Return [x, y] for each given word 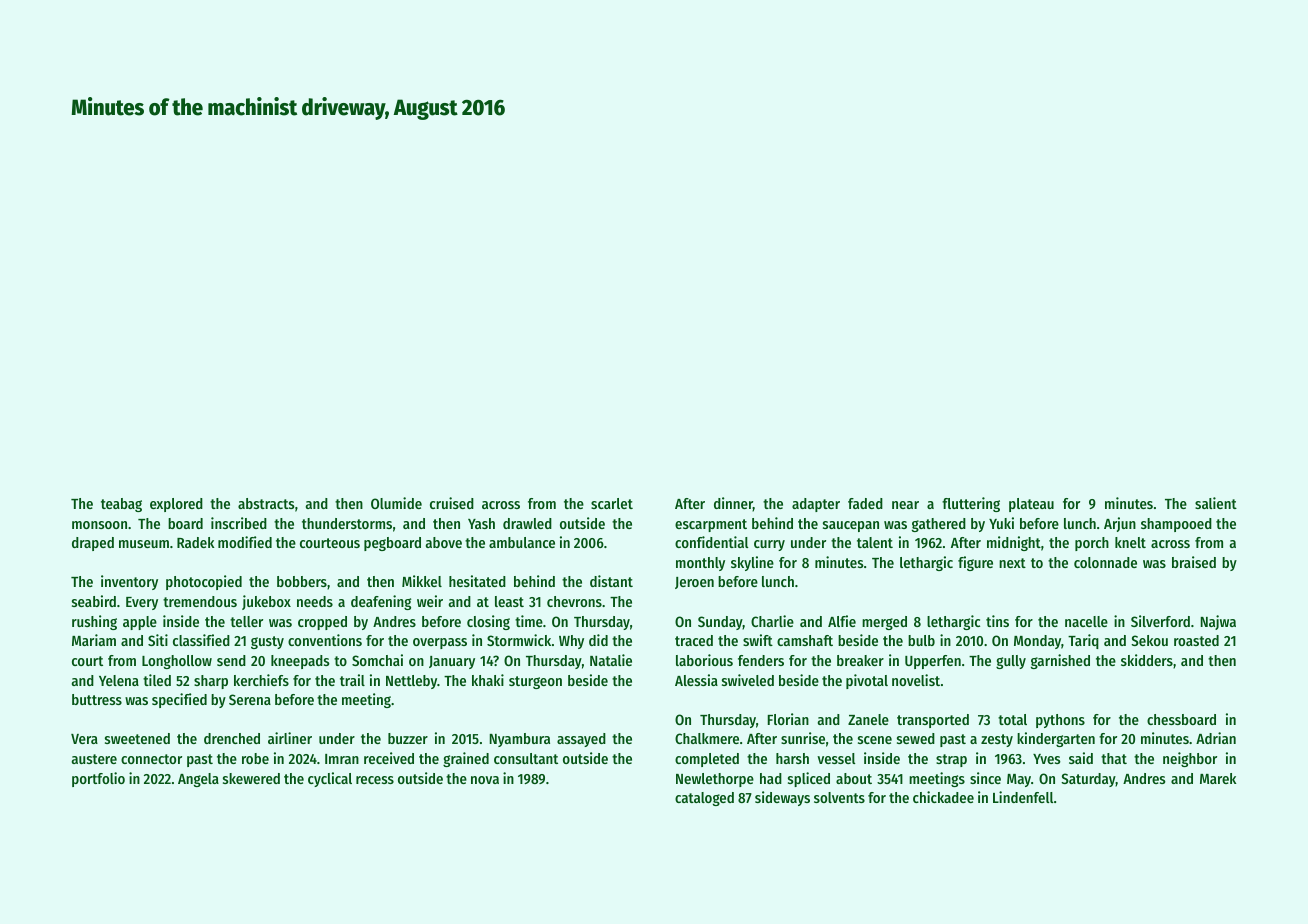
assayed [581, 740]
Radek [195, 542]
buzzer [408, 738]
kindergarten [1056, 739]
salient [1216, 503]
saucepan [851, 526]
